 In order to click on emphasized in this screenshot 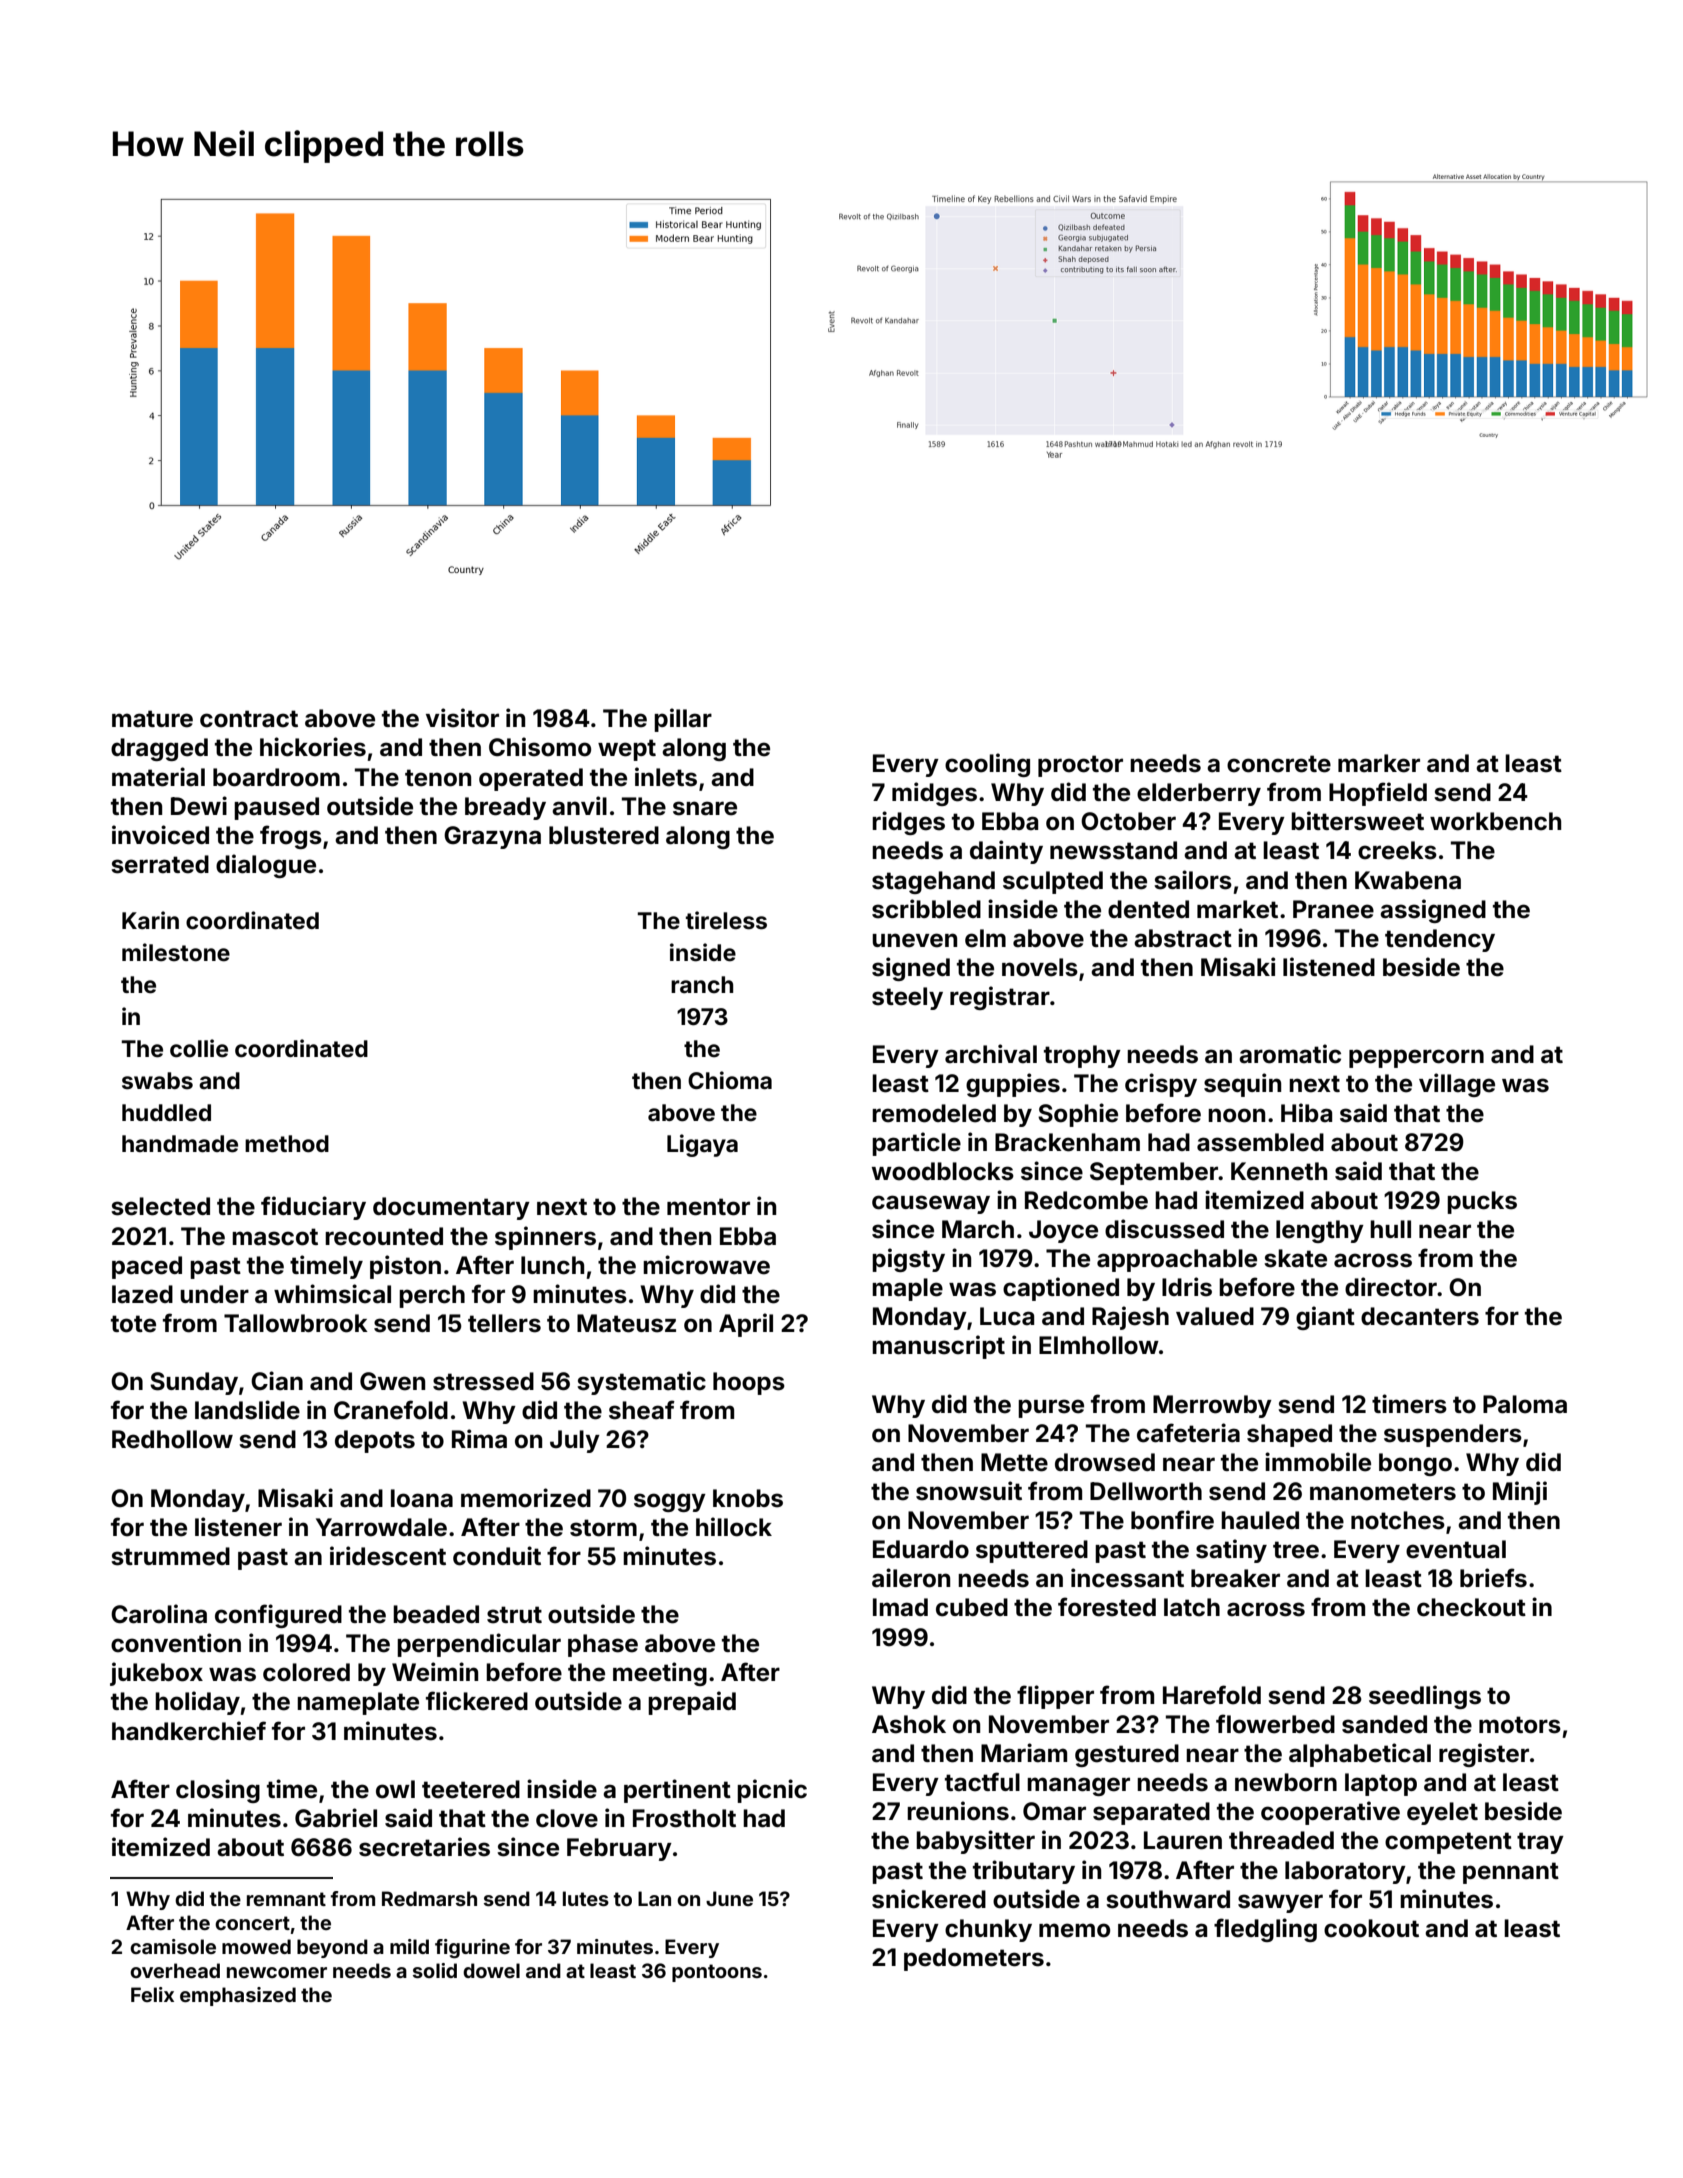, I will do `click(238, 1996)`.
